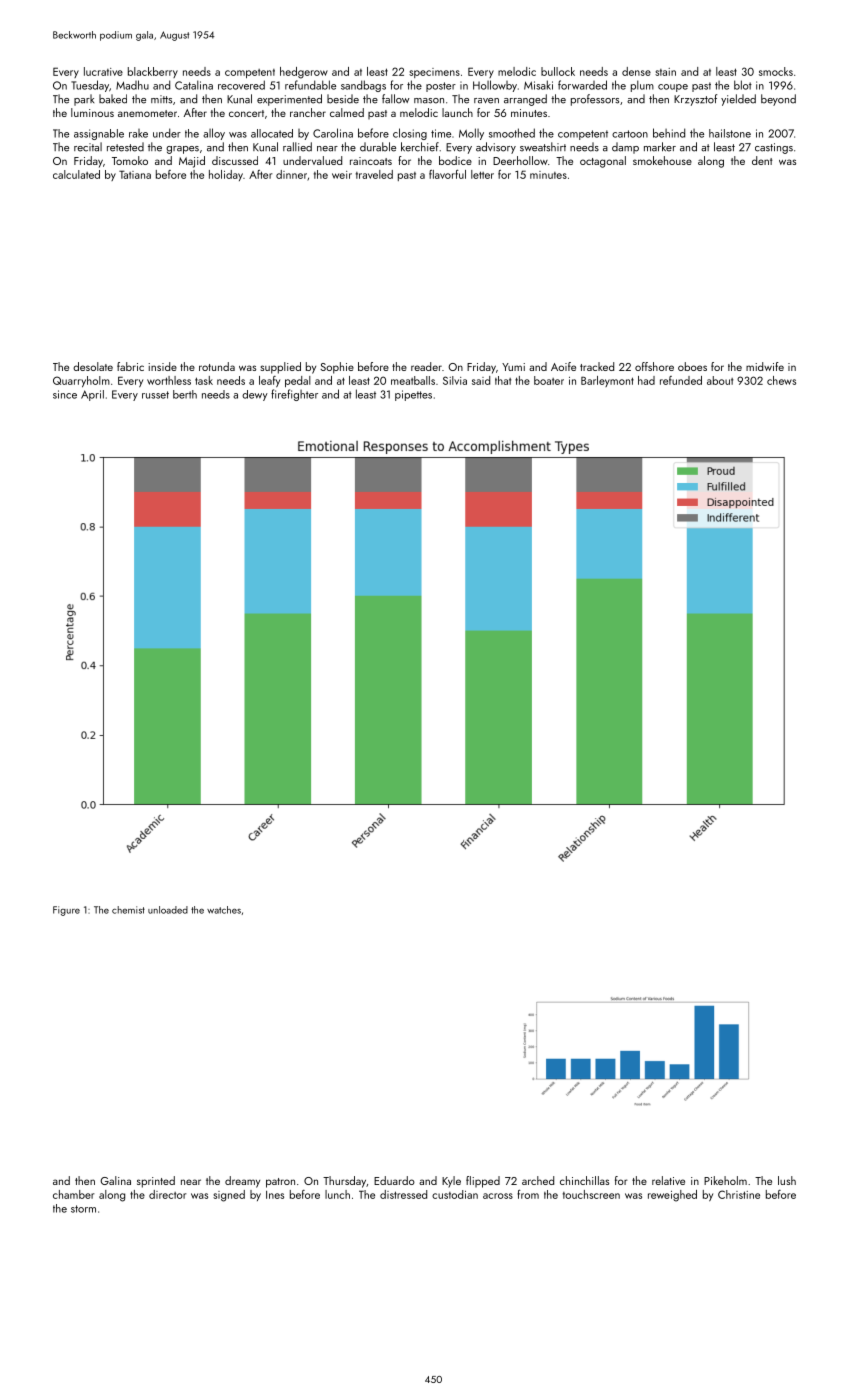 The image size is (849, 1400). What do you see at coordinates (128, 910) in the screenshot?
I see `chemist` at bounding box center [128, 910].
